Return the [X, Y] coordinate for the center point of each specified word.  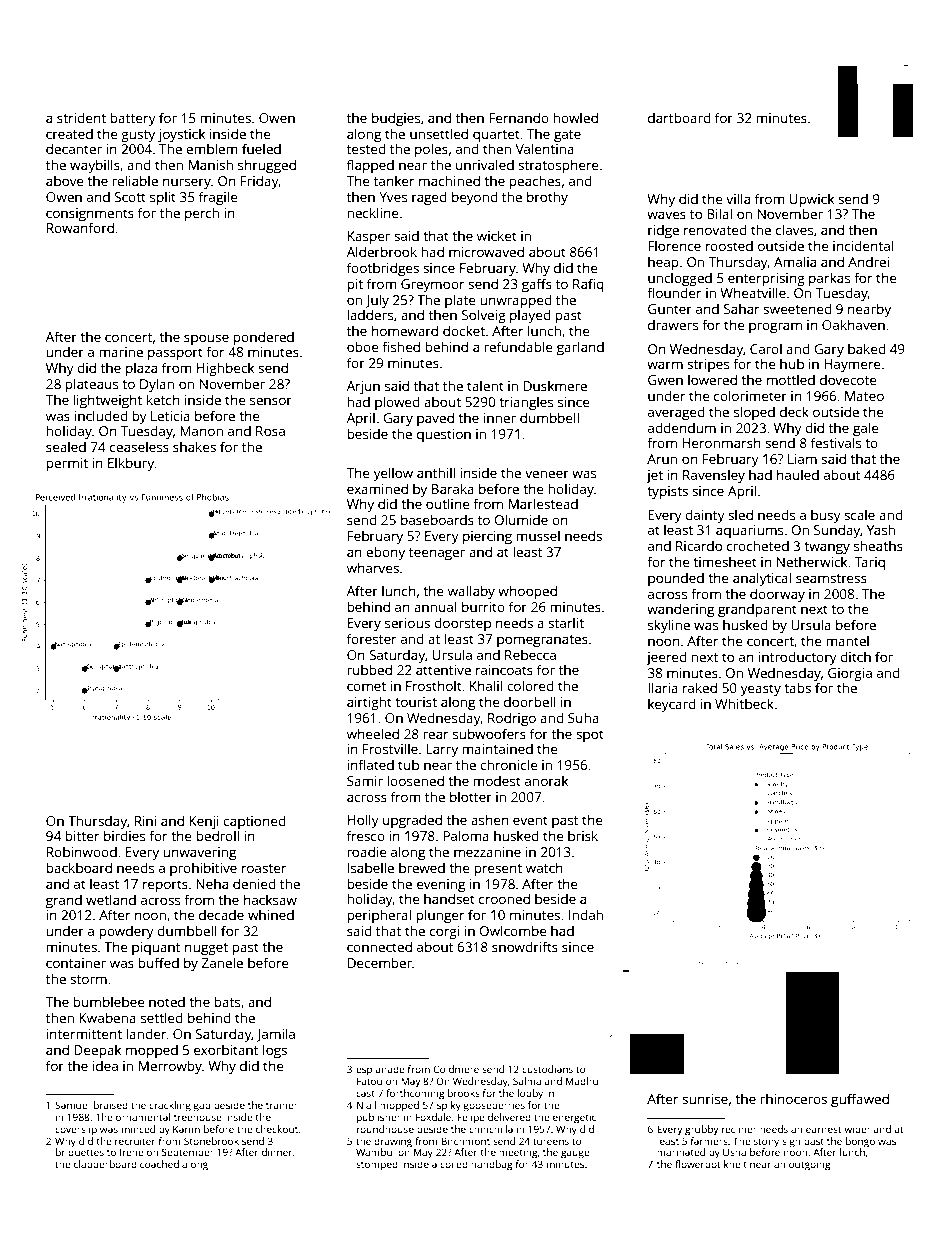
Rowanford [80, 227]
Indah [586, 914]
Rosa [270, 431]
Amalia [795, 261]
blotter [471, 796]
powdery [126, 932]
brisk [583, 835]
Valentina [545, 148]
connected [379, 946]
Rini [145, 821]
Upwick [812, 200]
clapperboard [105, 1165]
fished [401, 346]
